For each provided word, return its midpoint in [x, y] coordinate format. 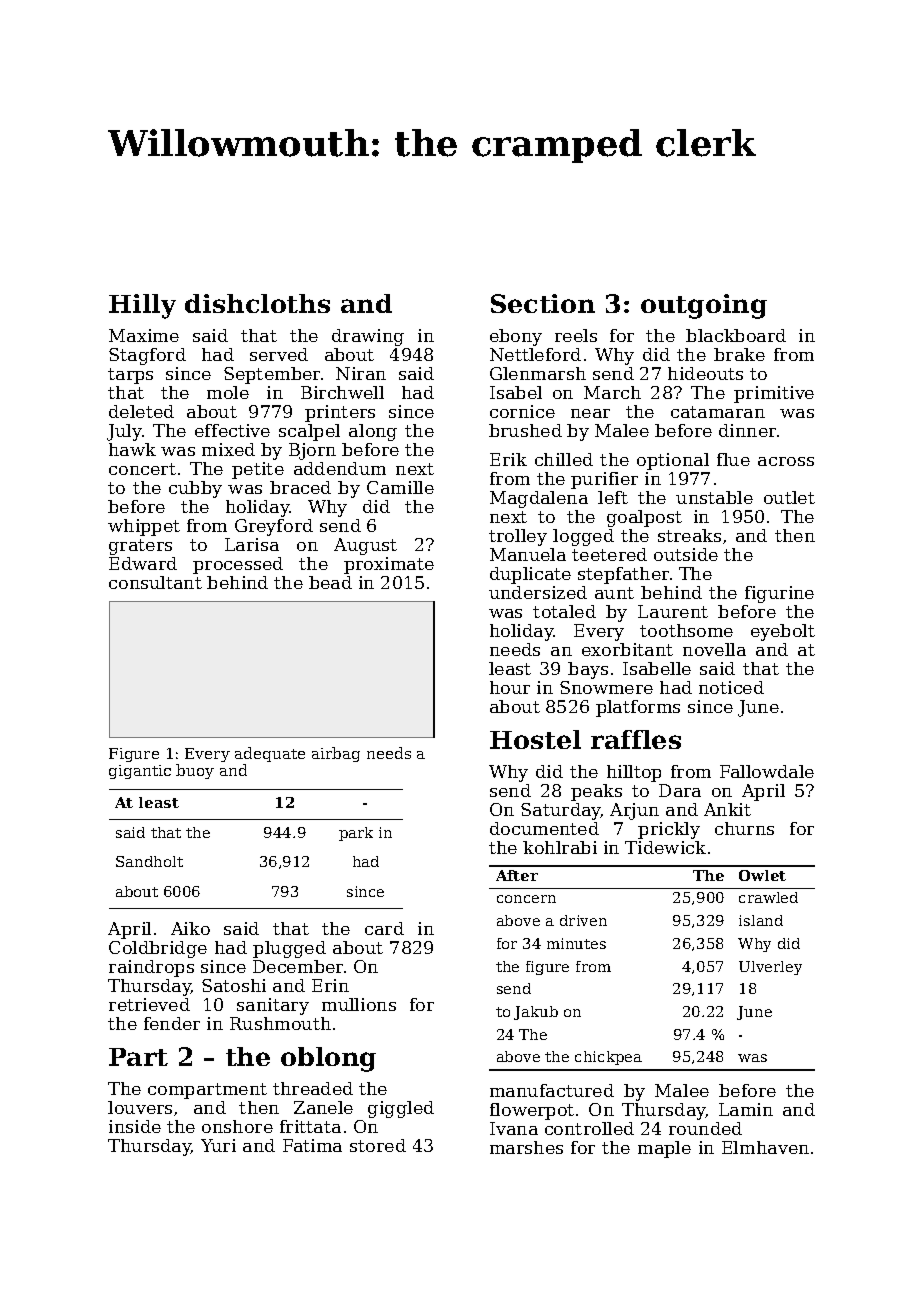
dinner [747, 430]
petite [258, 470]
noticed [731, 687]
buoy [195, 771]
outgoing [704, 306]
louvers [140, 1107]
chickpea [608, 1058]
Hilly [142, 306]
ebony [516, 337]
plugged [289, 949]
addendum [340, 468]
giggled [401, 1109]
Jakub [536, 1013]
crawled [768, 897]
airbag [336, 754]
